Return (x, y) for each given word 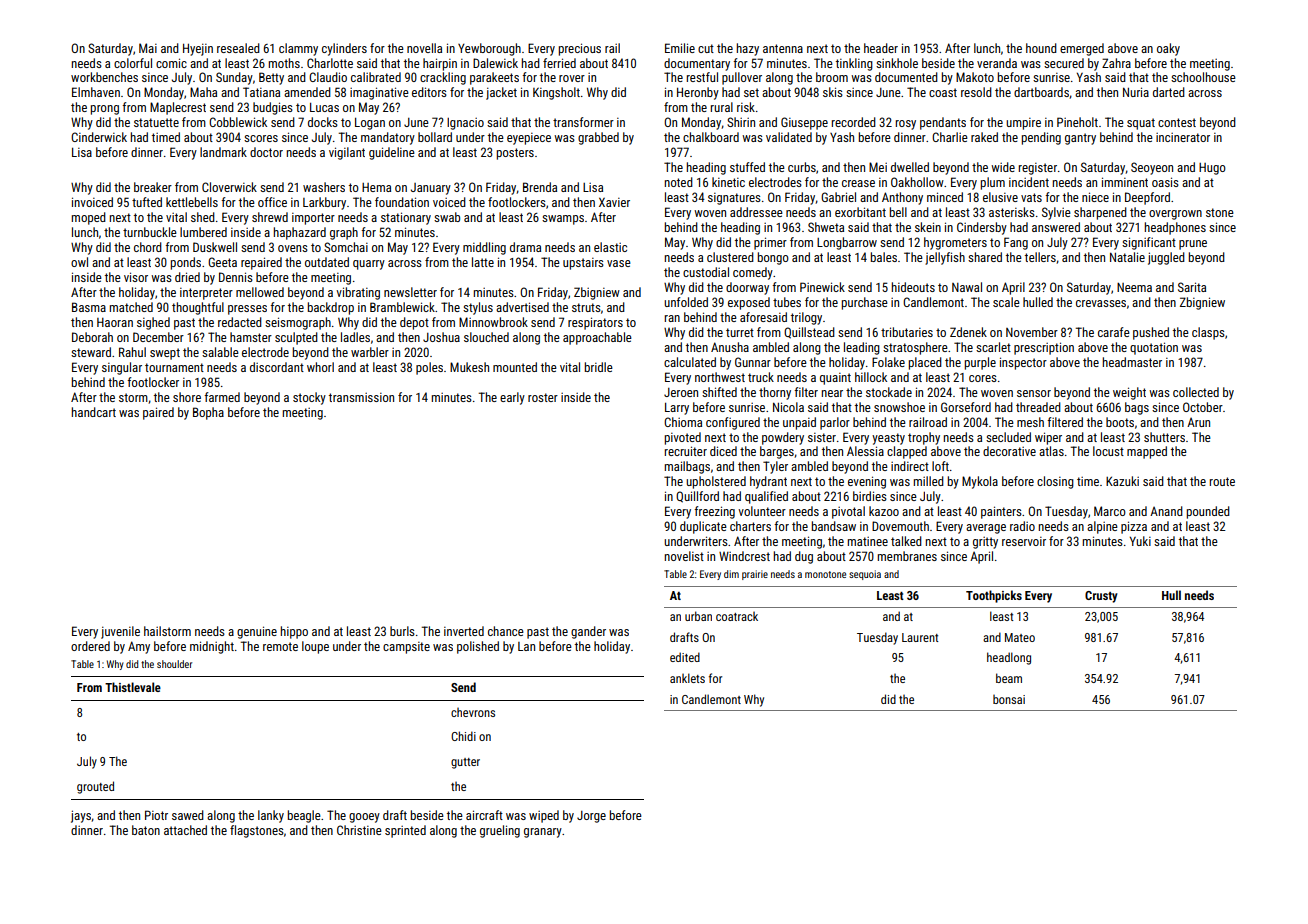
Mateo (1020, 637)
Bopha (208, 413)
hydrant (768, 482)
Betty (271, 78)
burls (402, 631)
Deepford (1147, 198)
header (881, 48)
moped (89, 218)
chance (506, 631)
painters (1001, 512)
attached (185, 830)
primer (770, 243)
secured (1064, 63)
